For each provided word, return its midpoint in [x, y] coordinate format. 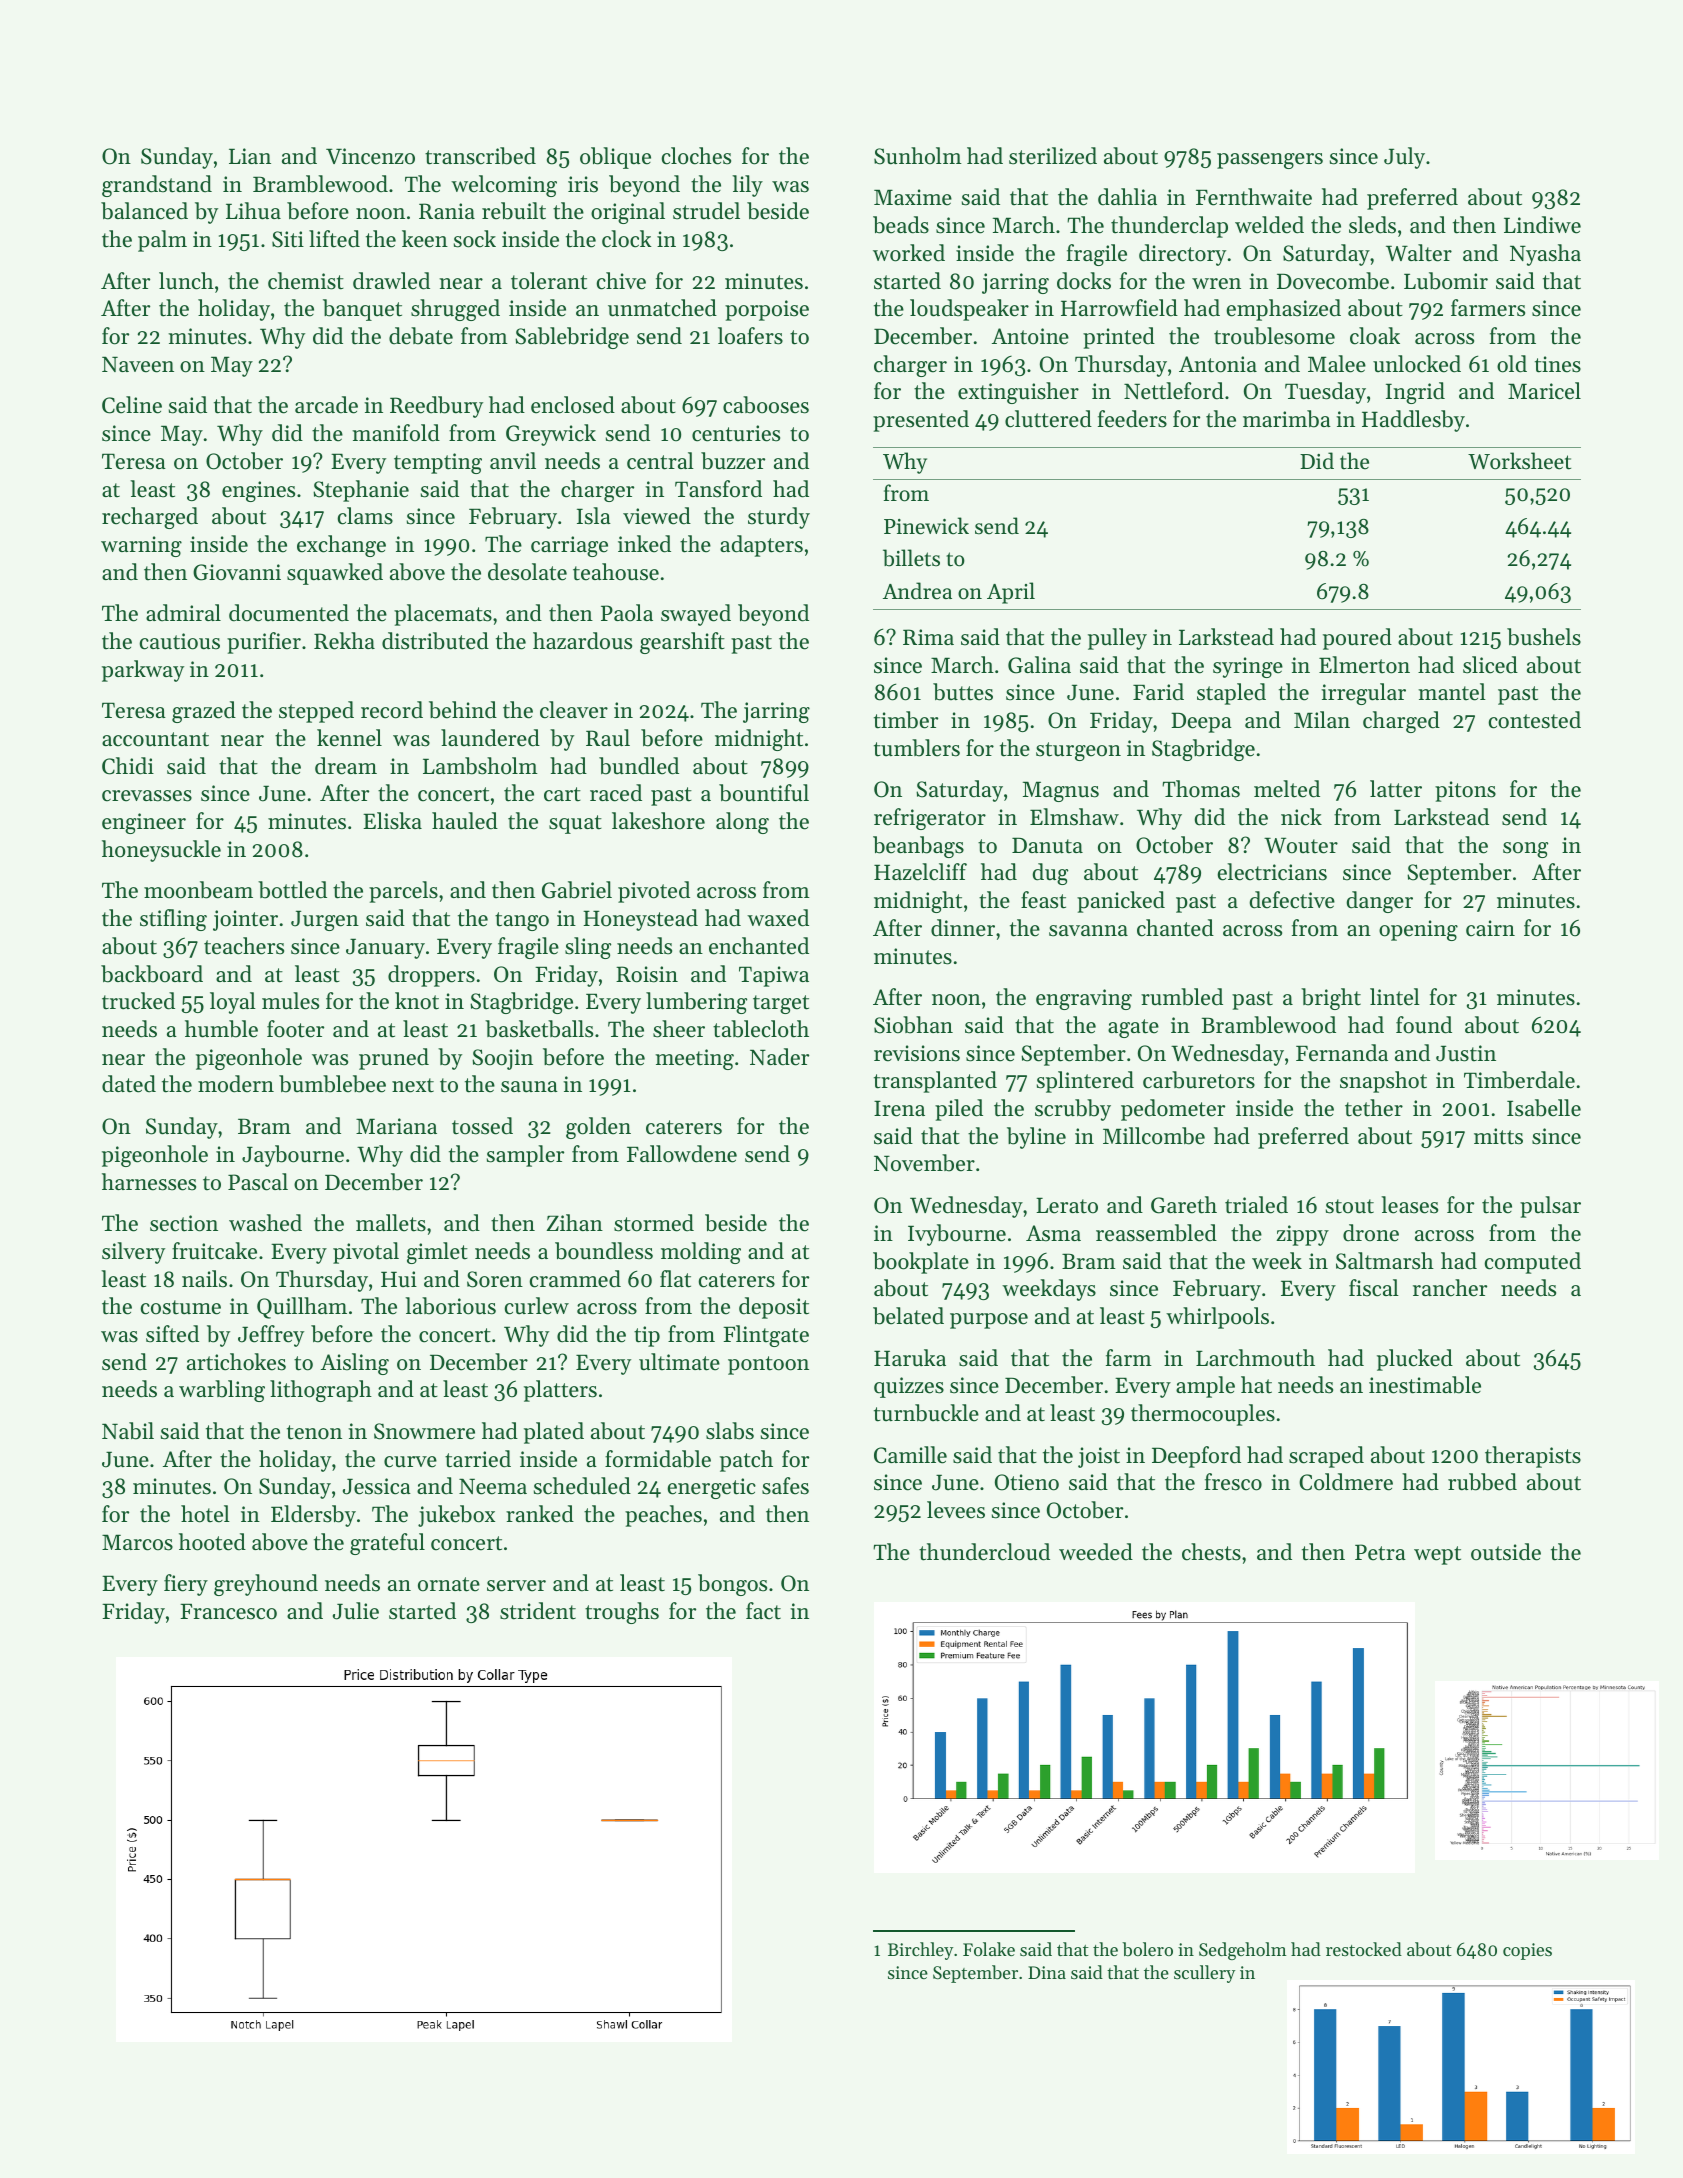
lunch [186, 281]
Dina [1047, 1972]
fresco [1233, 1482]
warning [141, 546]
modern [236, 1084]
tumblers [917, 748]
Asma [1053, 1233]
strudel [706, 211]
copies [1527, 1951]
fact [763, 1611]
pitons [1465, 791]
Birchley [920, 1951]
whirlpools [1217, 1318]
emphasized [1284, 310]
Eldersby [313, 1516]
